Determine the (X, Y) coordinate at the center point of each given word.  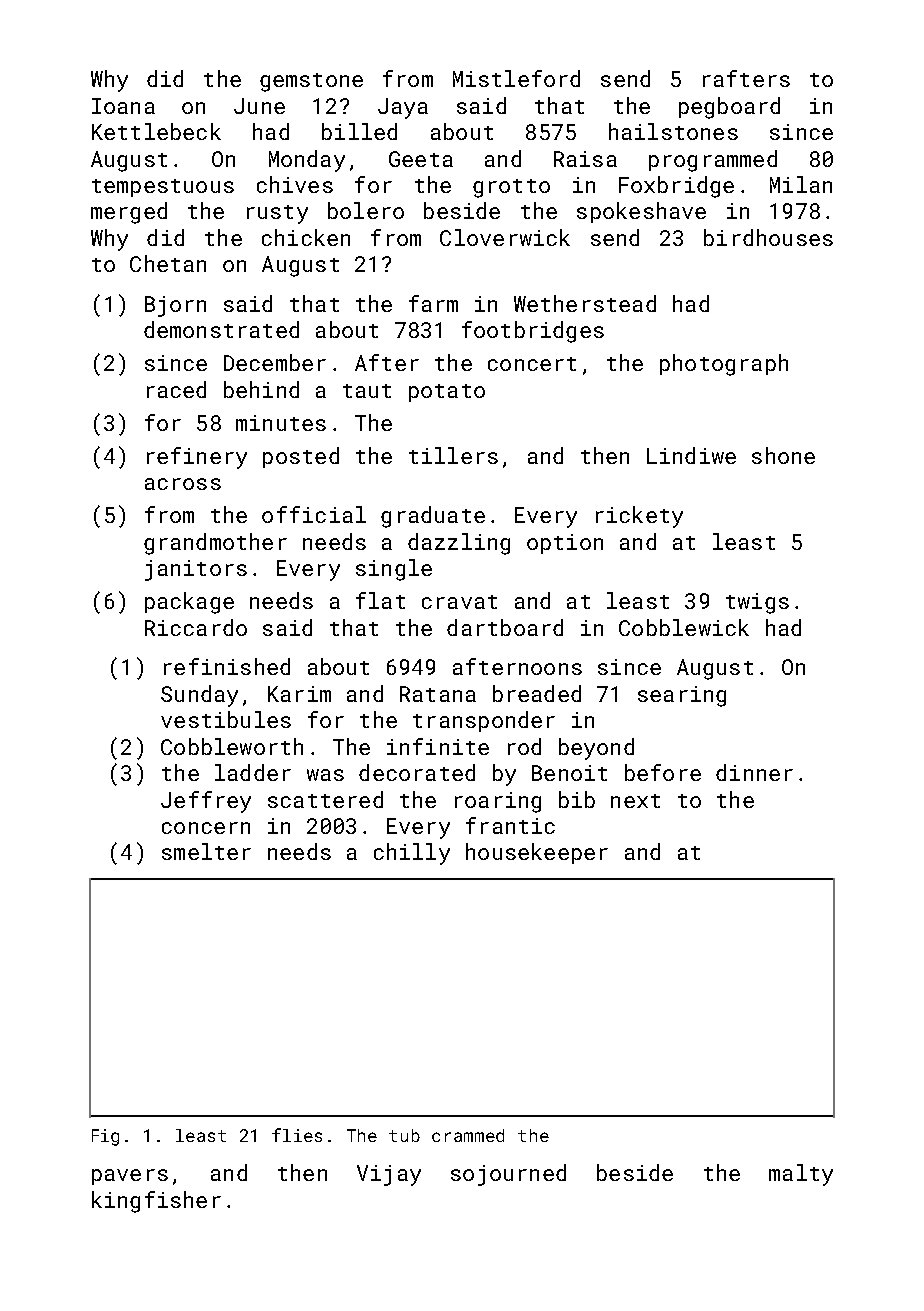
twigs (757, 603)
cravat (459, 602)
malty (801, 1175)
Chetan (168, 263)
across (183, 484)
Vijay (389, 1175)
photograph (724, 365)
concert (532, 364)
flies (297, 1135)
